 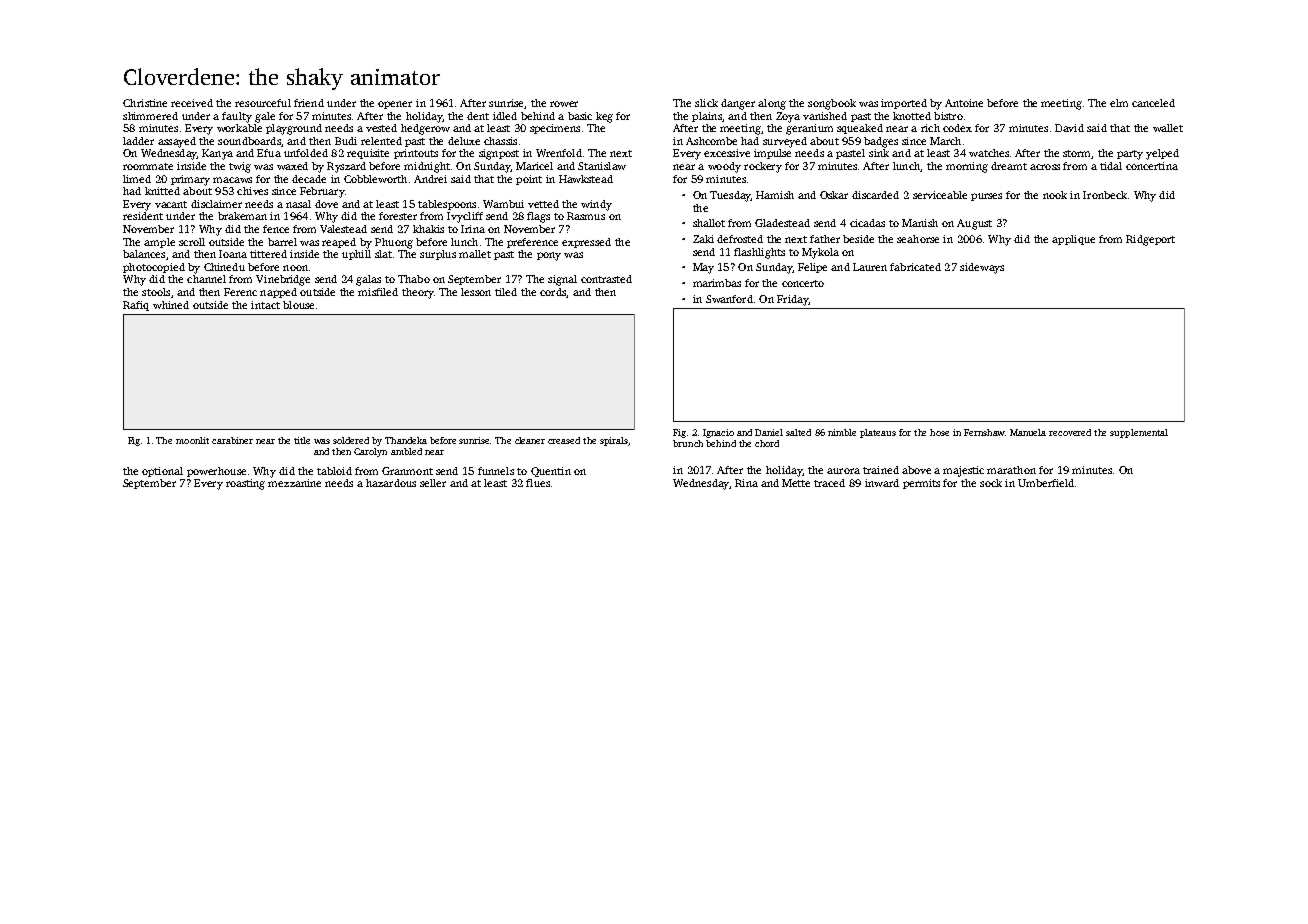 What do you see at coordinates (769, 432) in the document?
I see `Daniel` at bounding box center [769, 432].
